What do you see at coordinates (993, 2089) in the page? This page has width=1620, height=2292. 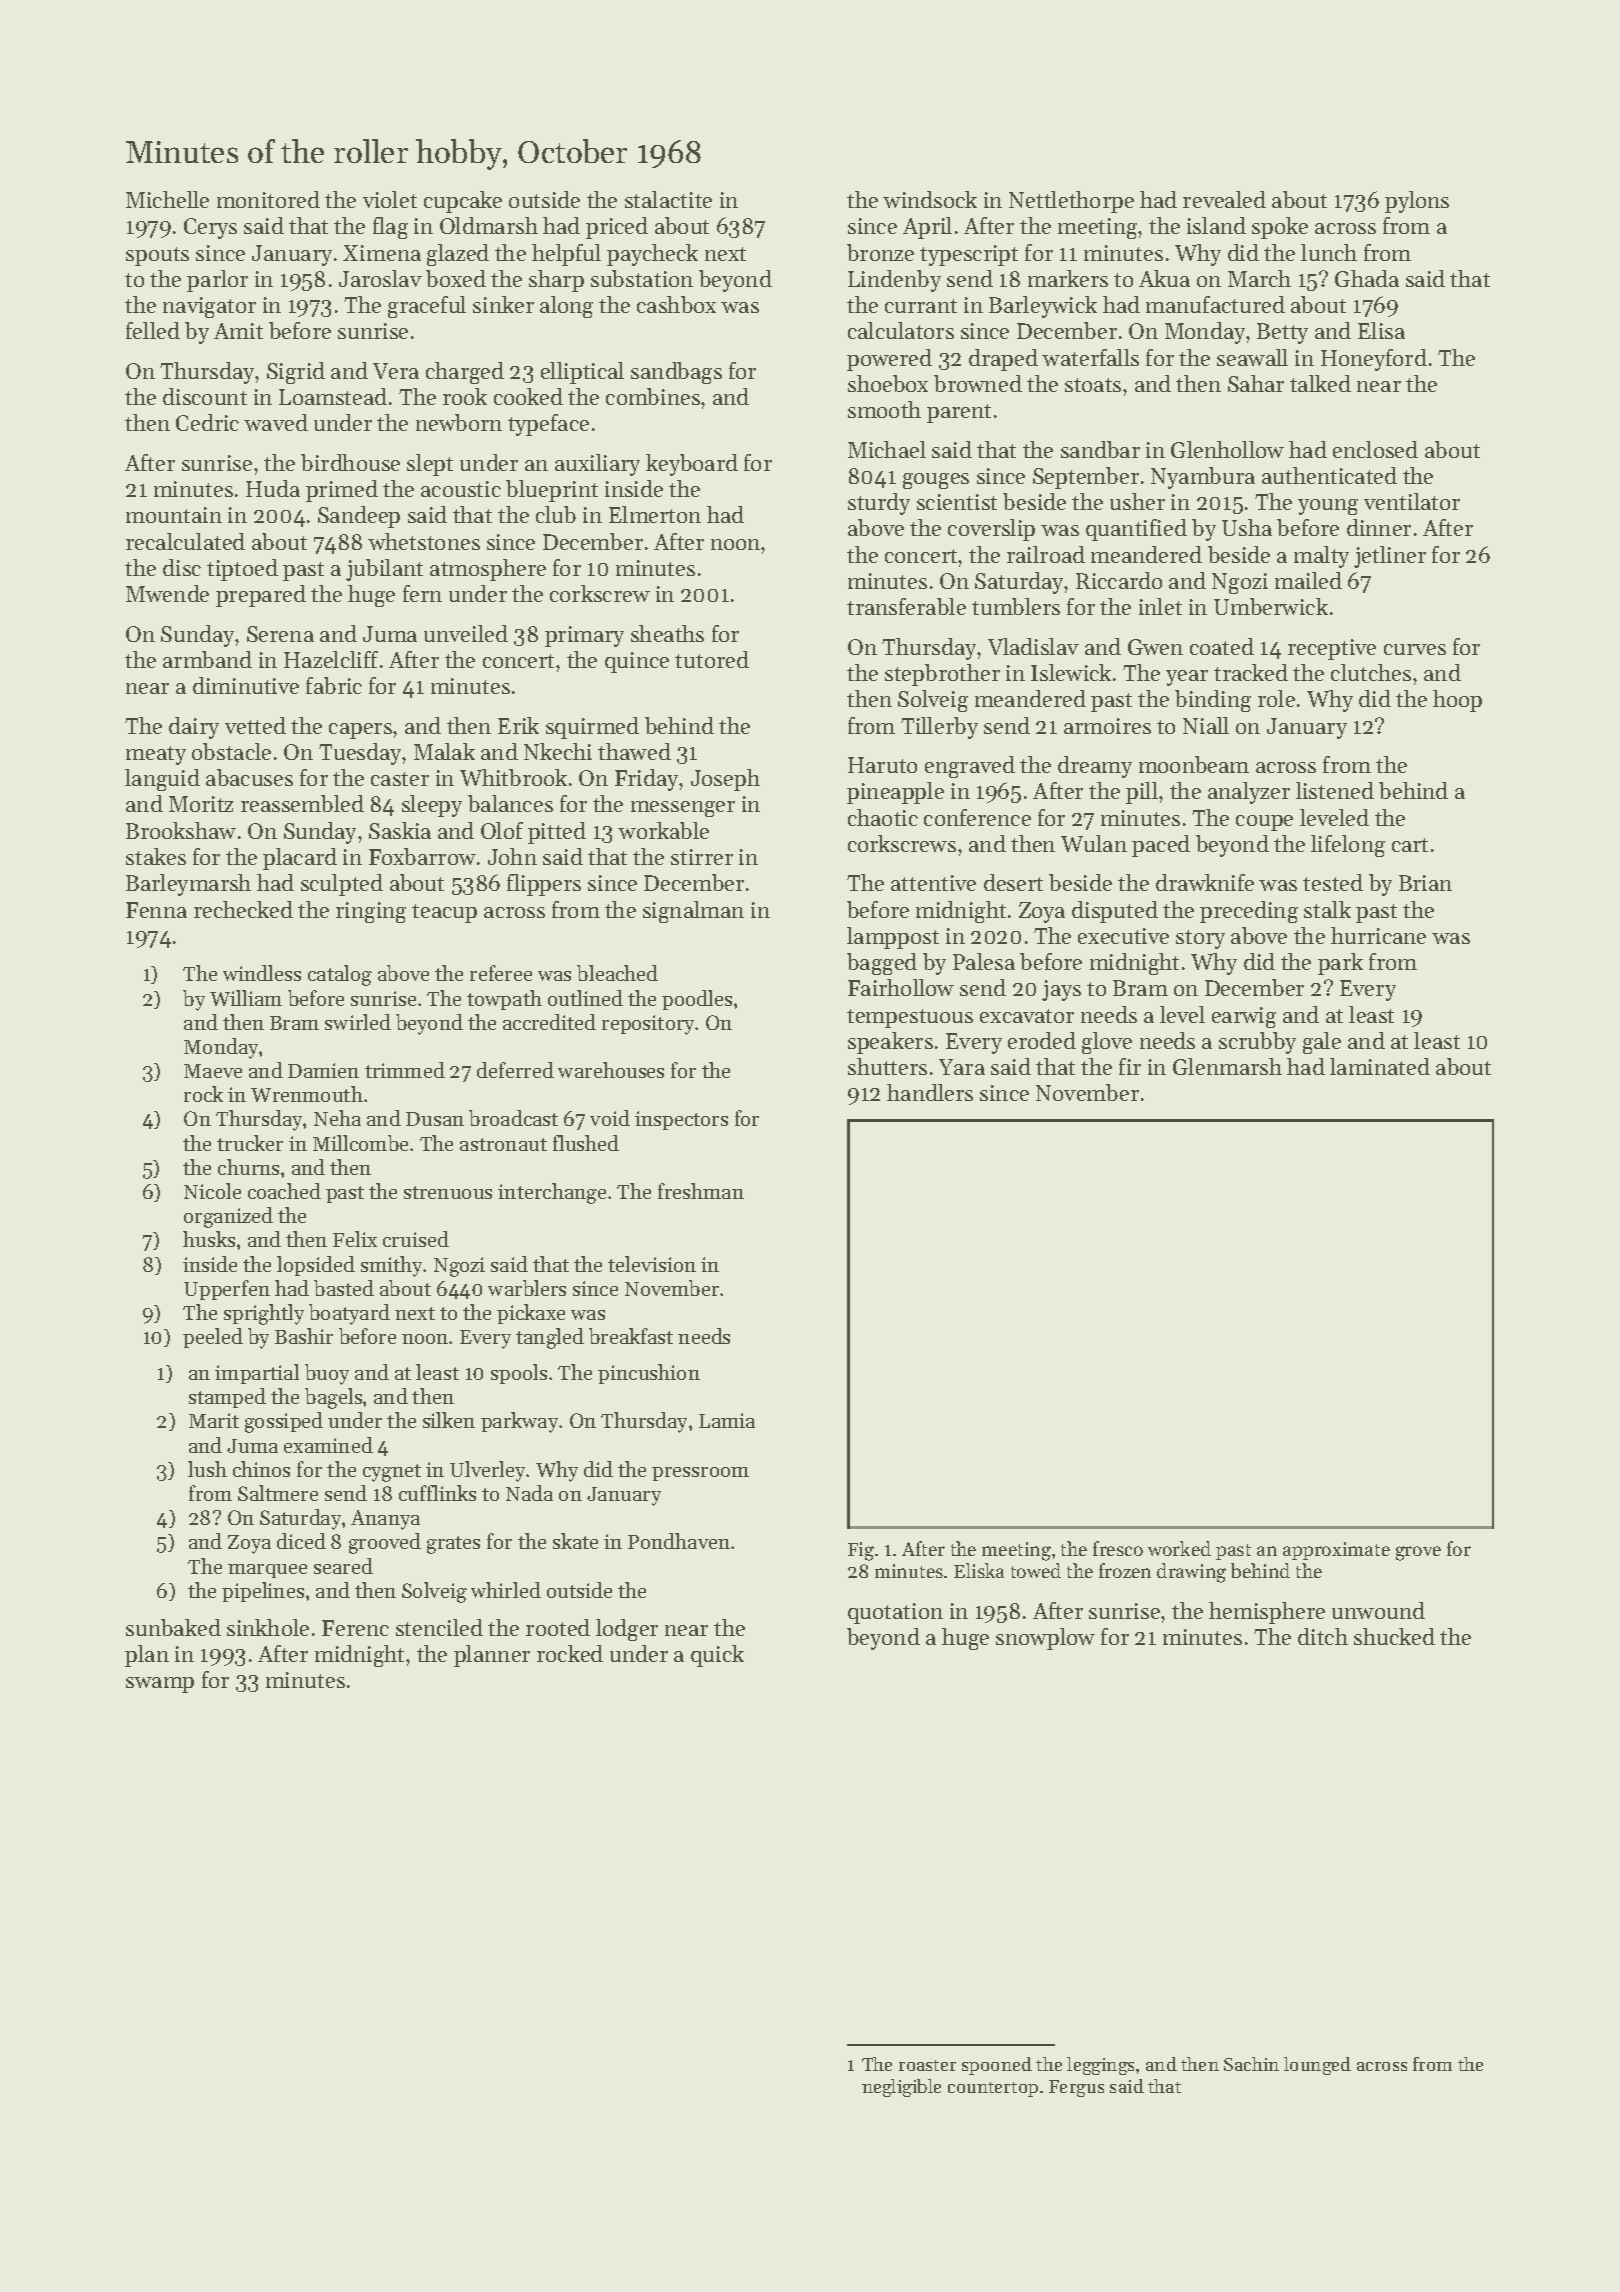 I see `countertop` at bounding box center [993, 2089].
